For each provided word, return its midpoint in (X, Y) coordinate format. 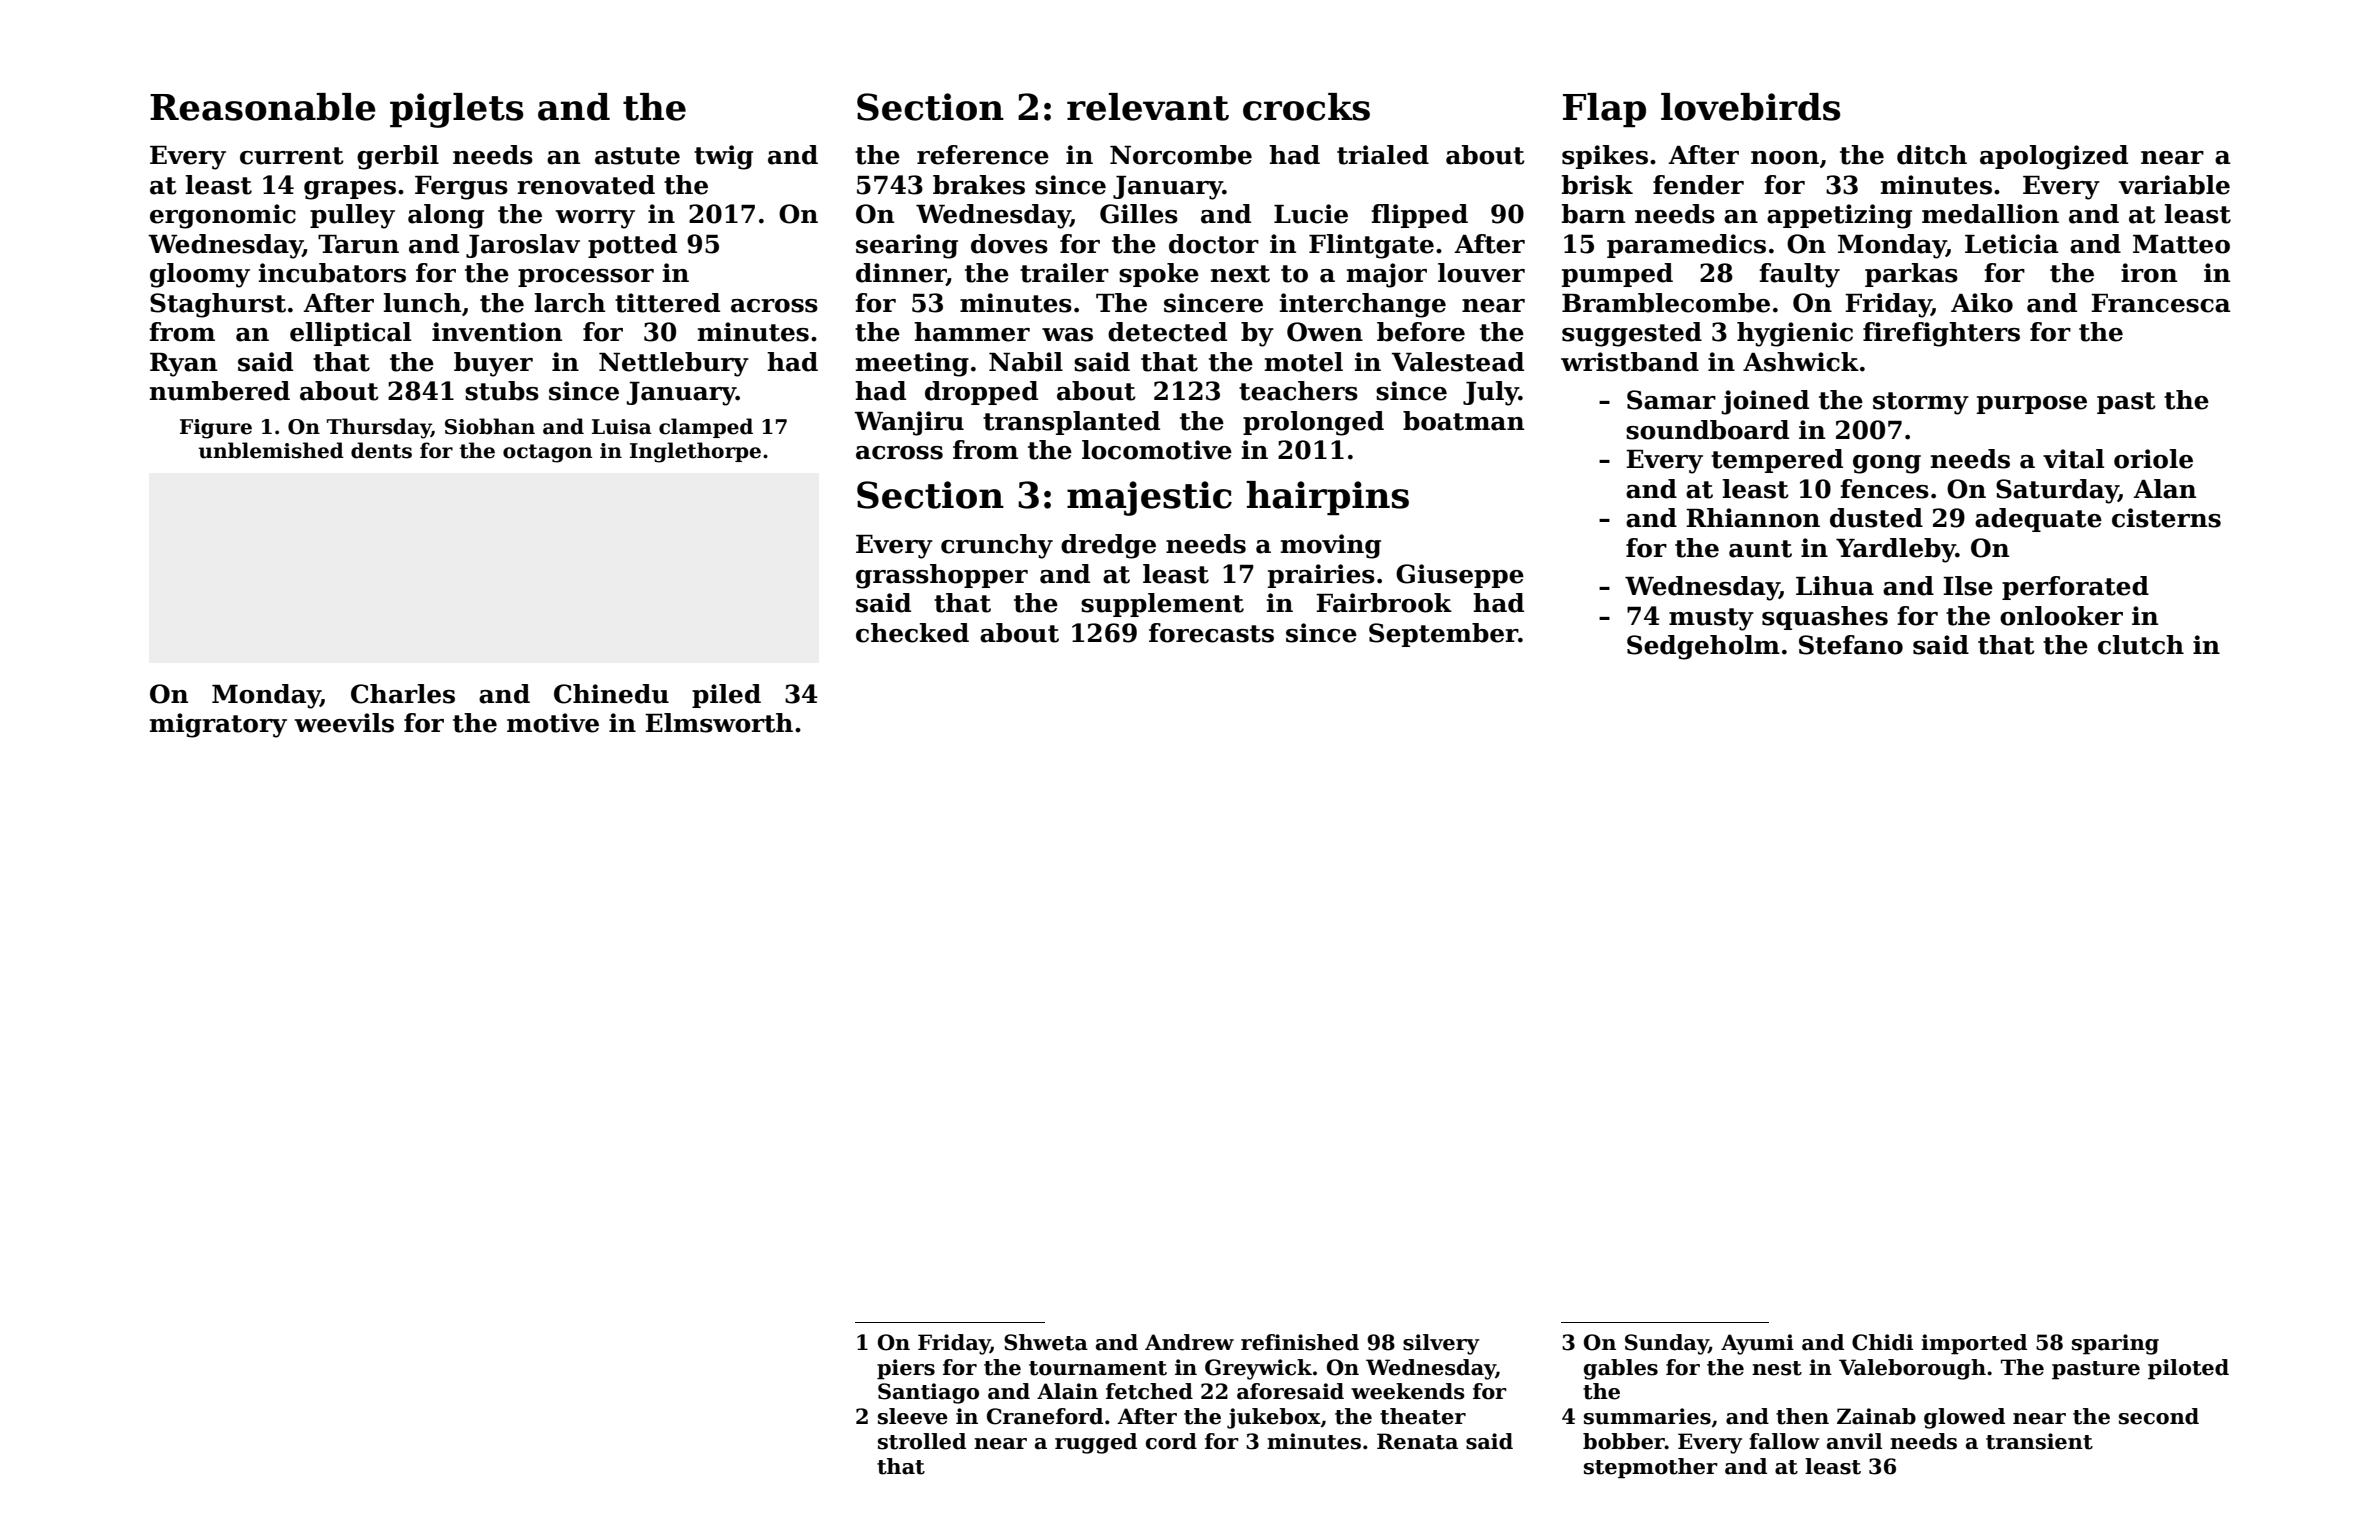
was (1067, 335)
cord (1171, 1441)
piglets (457, 110)
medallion (1990, 214)
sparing (2115, 1344)
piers (906, 1369)
